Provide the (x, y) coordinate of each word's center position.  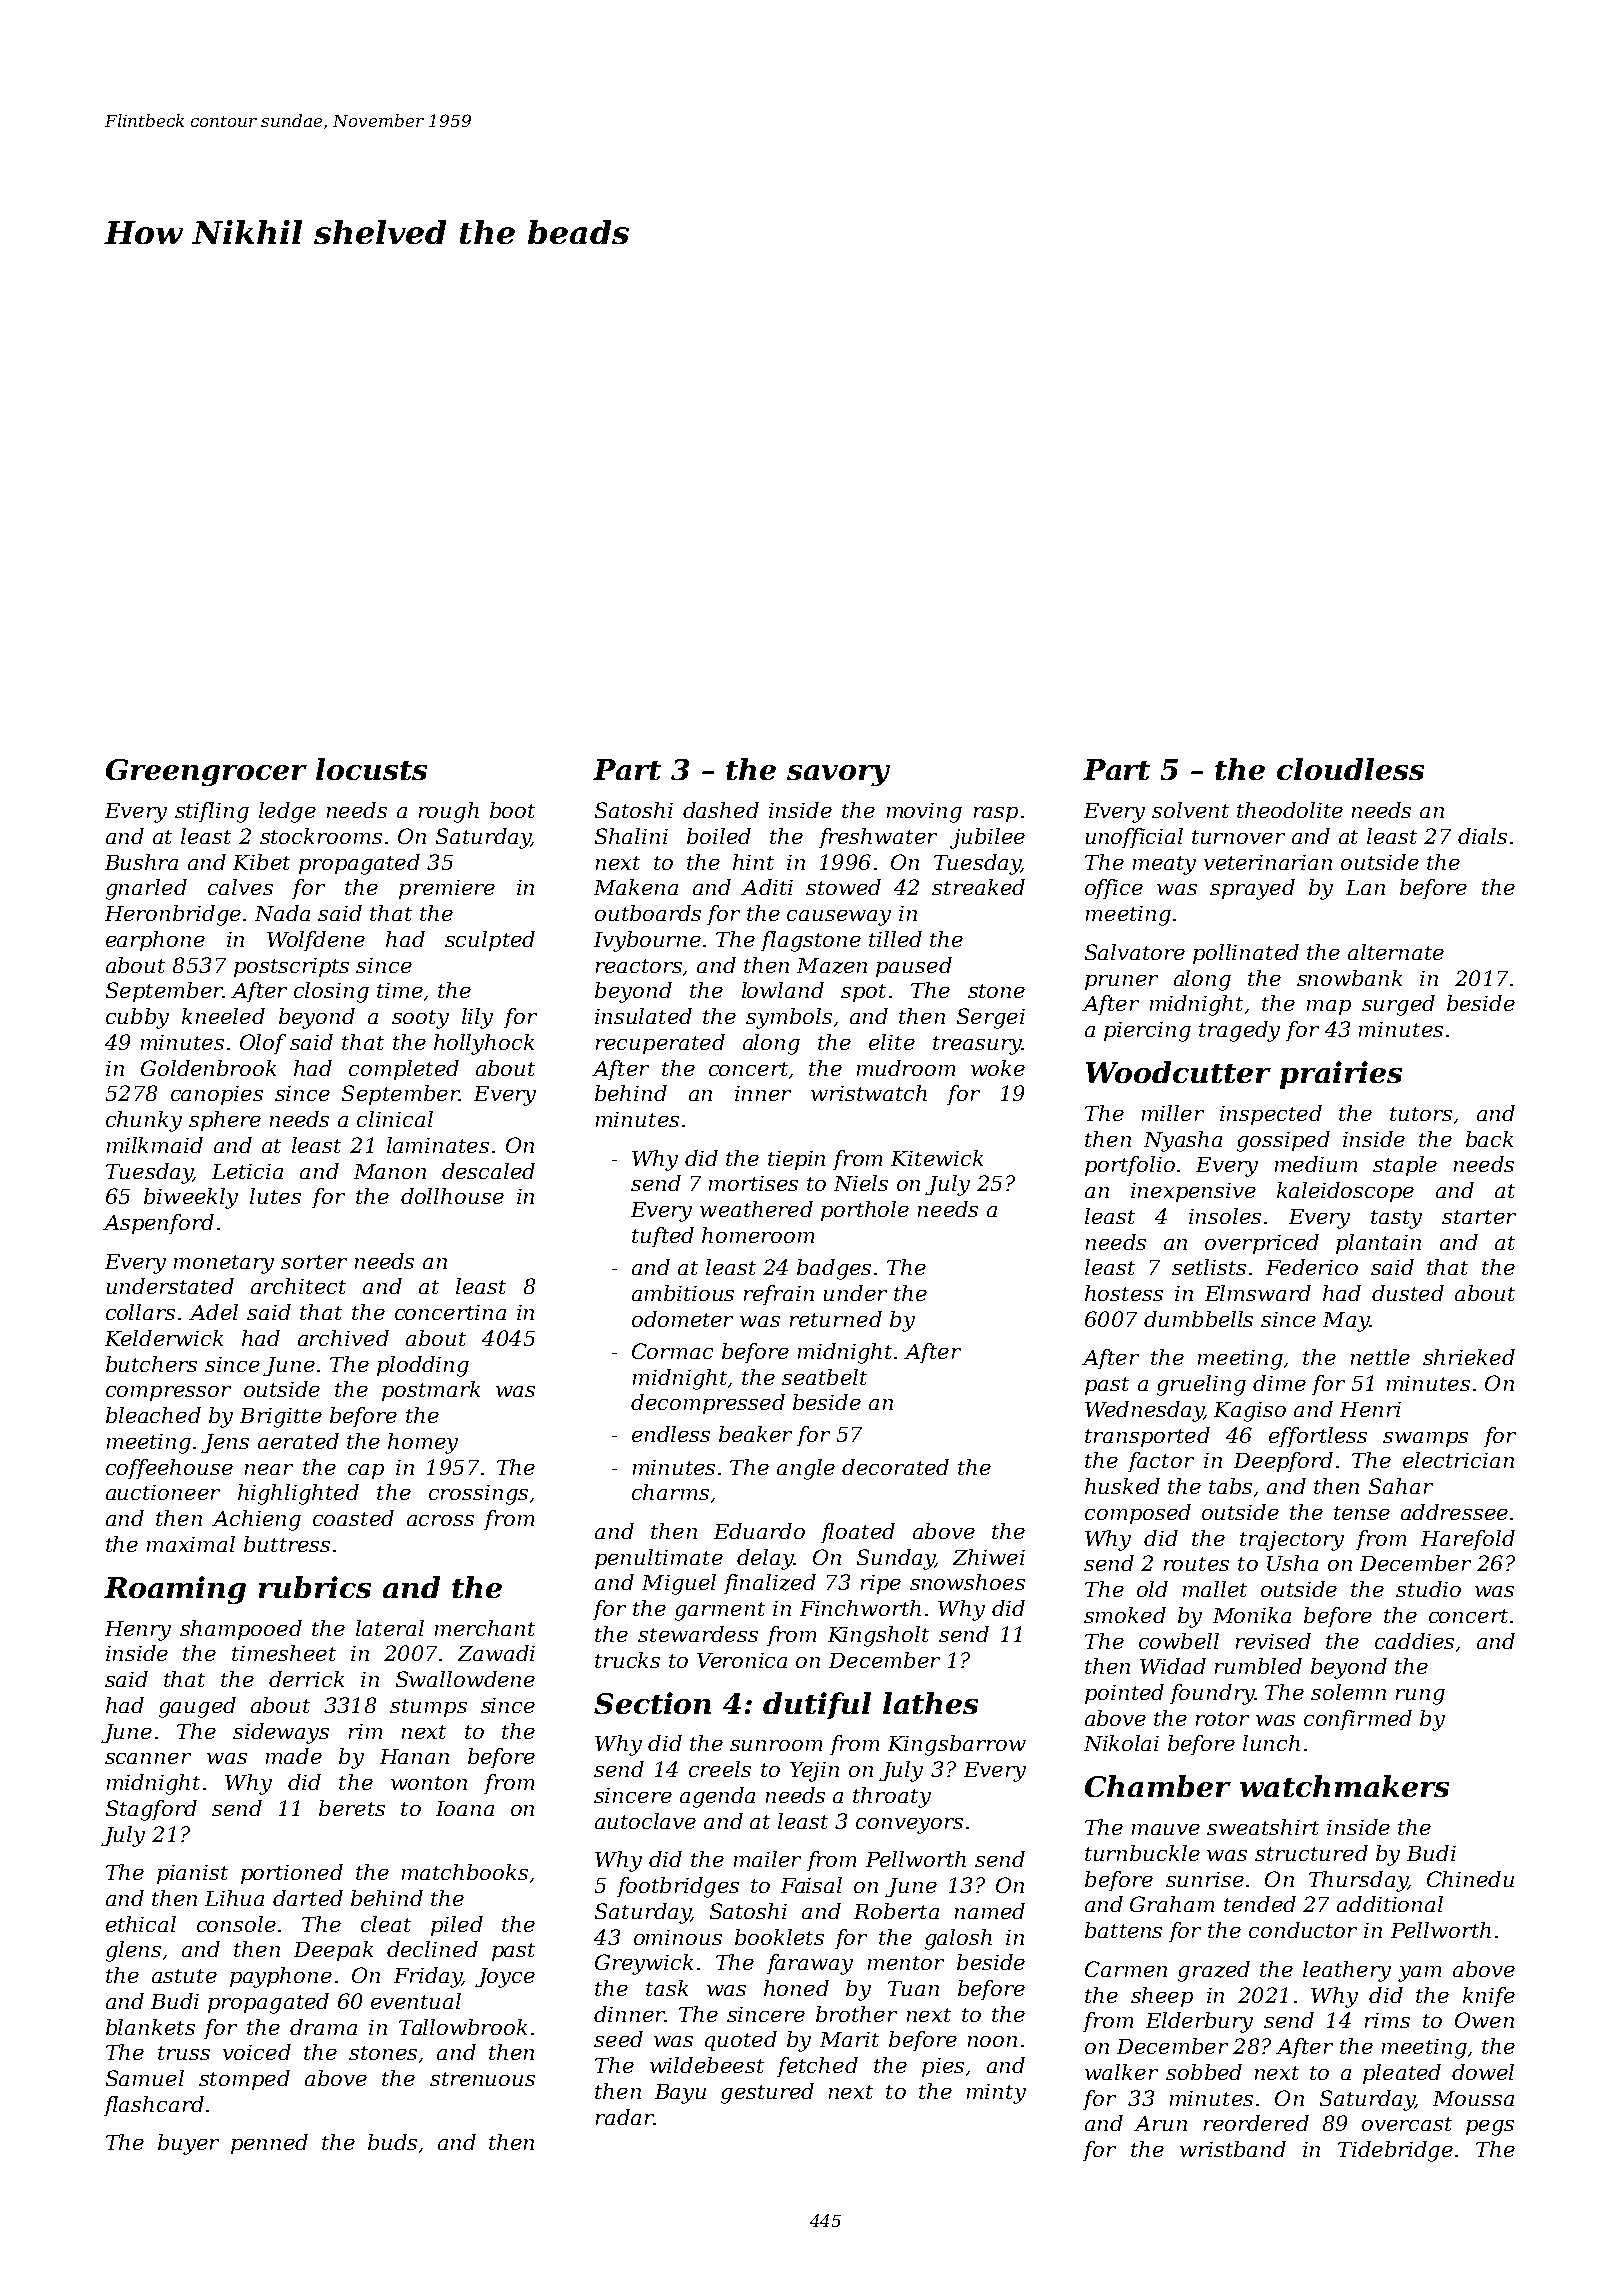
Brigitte (281, 1418)
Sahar (1401, 1486)
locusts (371, 769)
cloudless (1350, 769)
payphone (281, 1977)
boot (512, 810)
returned (836, 1319)
